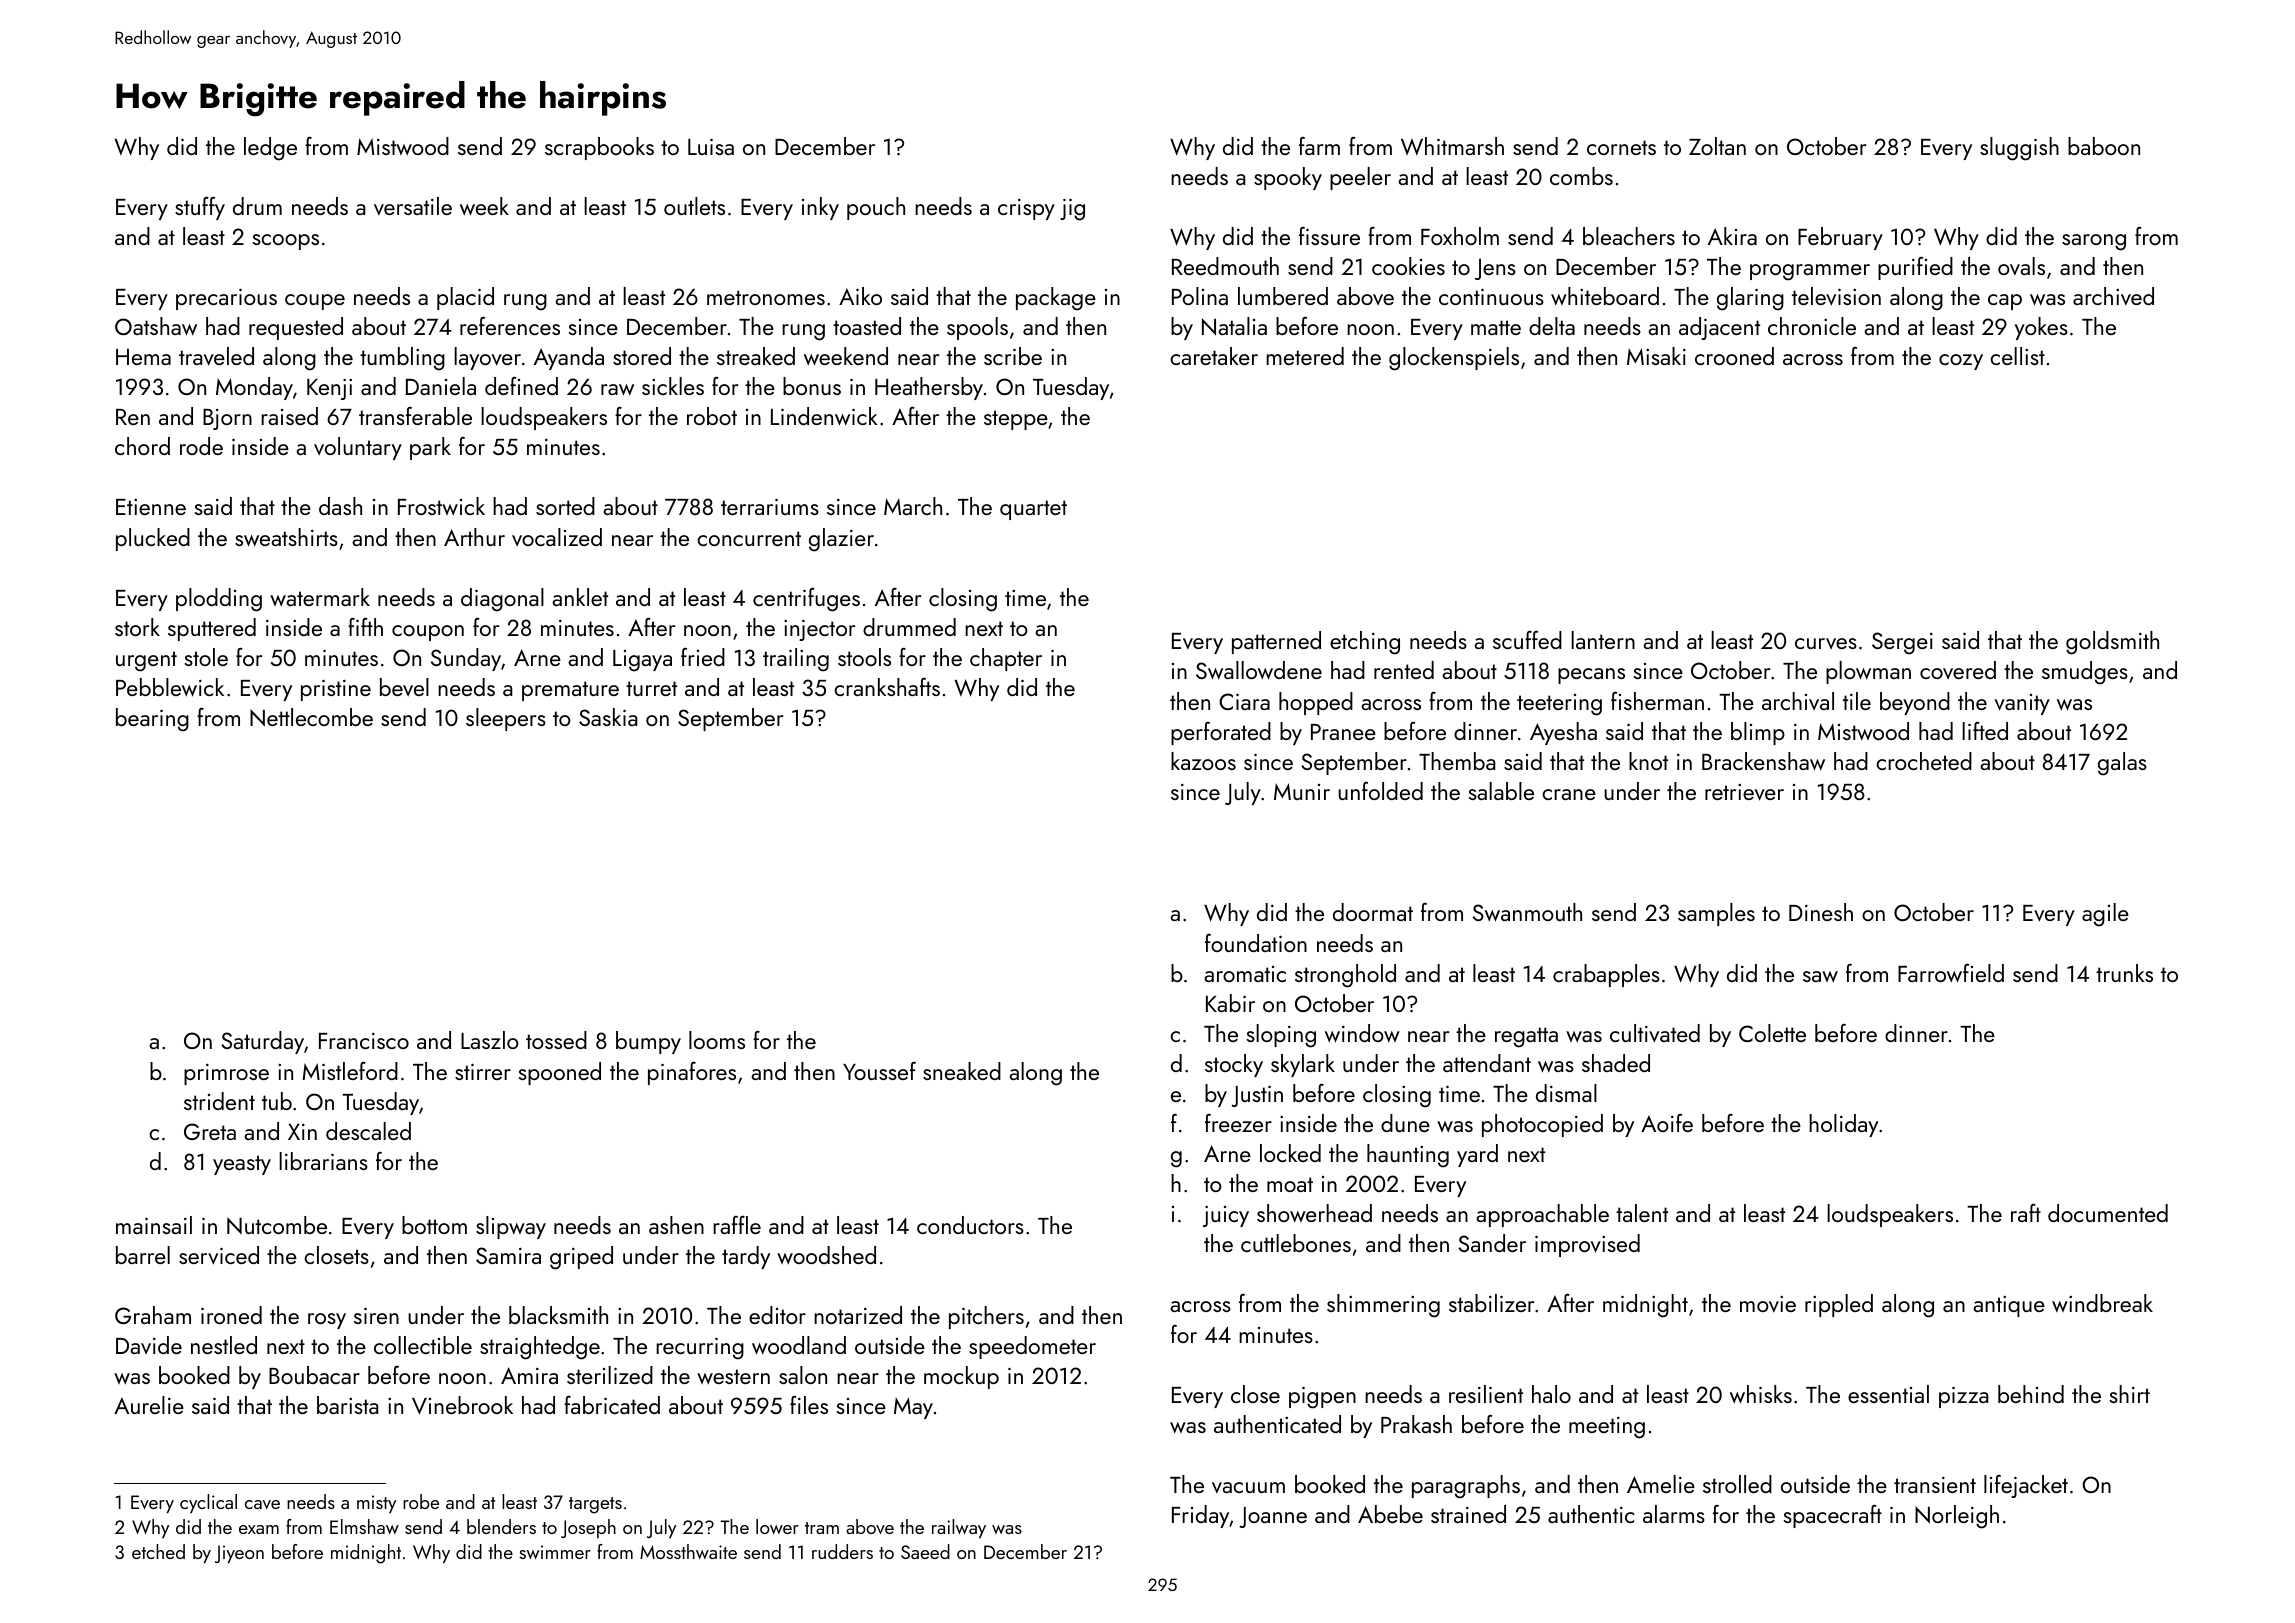 The image size is (2295, 1623). I want to click on Lindenwick, so click(824, 416).
